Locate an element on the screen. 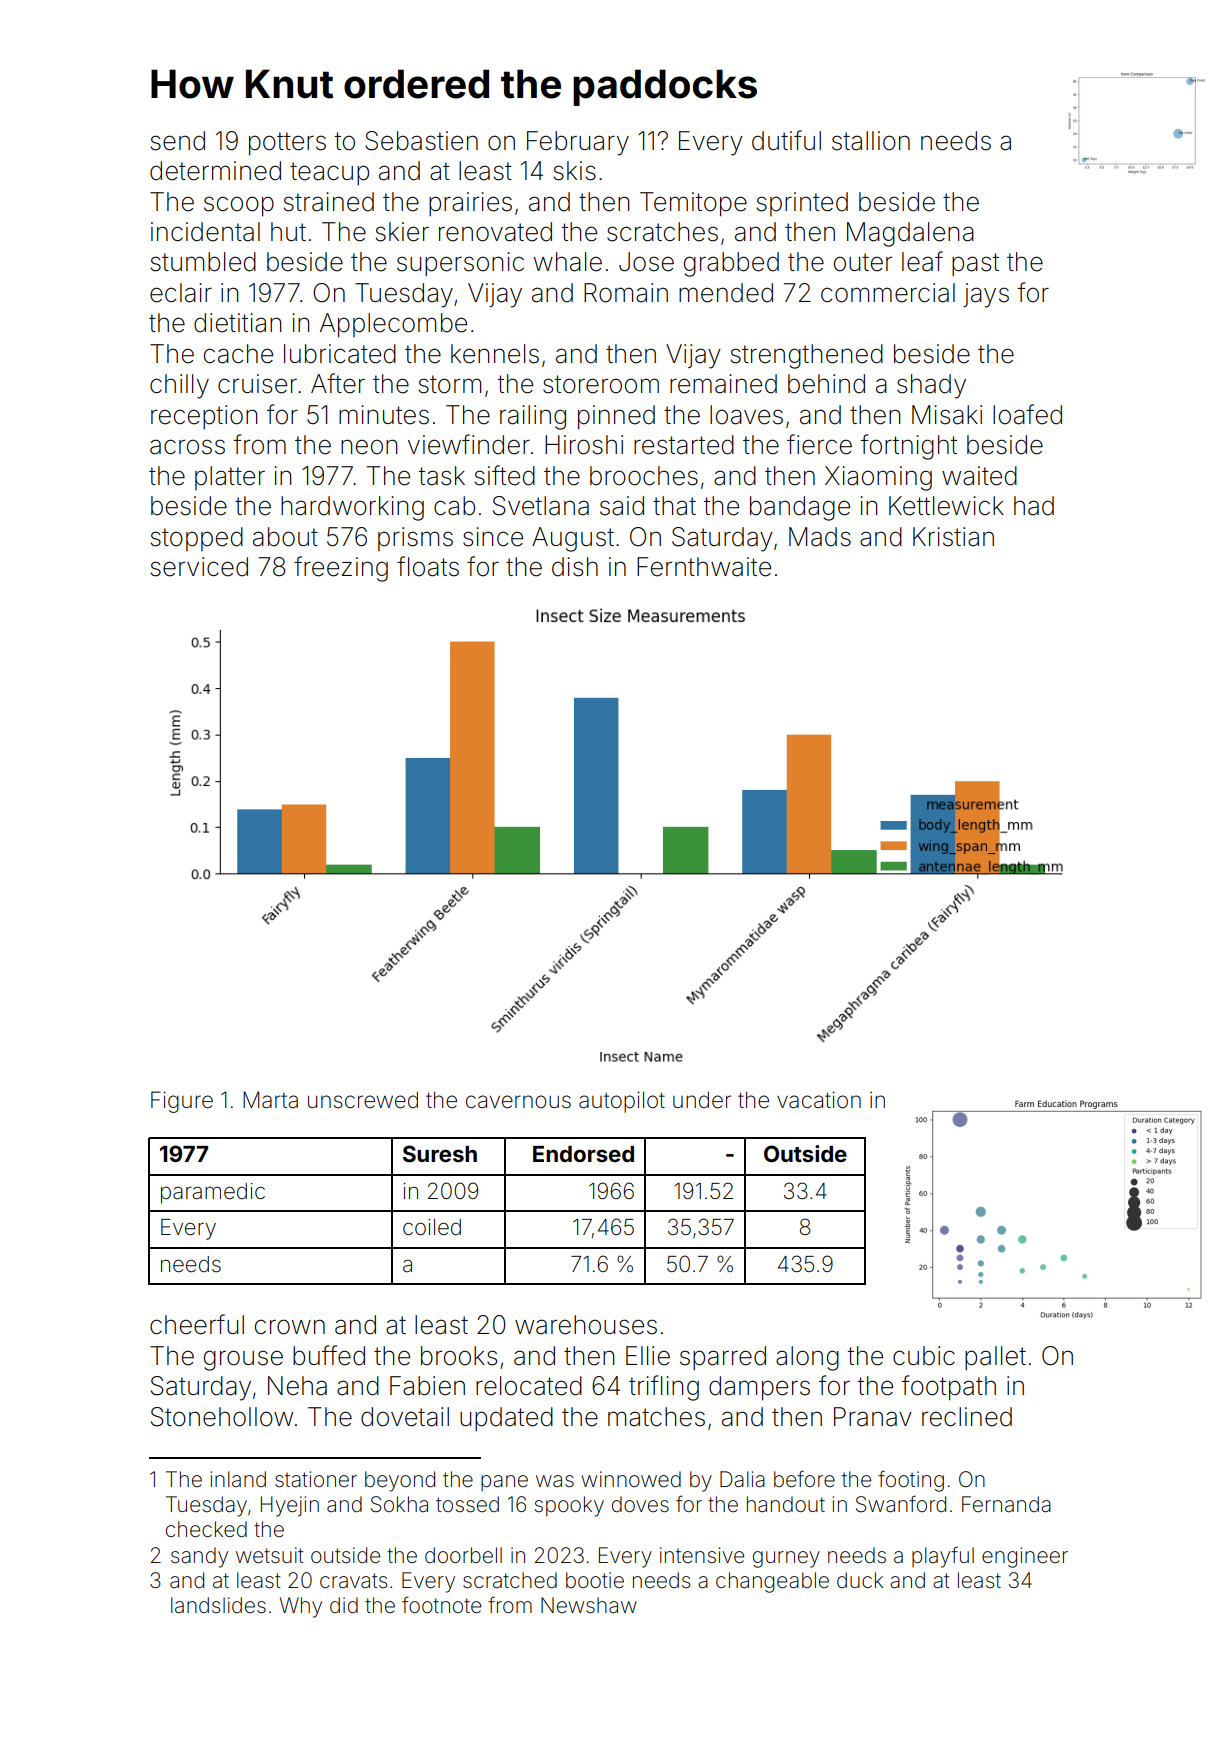 This screenshot has height=1739, width=1229. vacation is located at coordinates (819, 1100).
